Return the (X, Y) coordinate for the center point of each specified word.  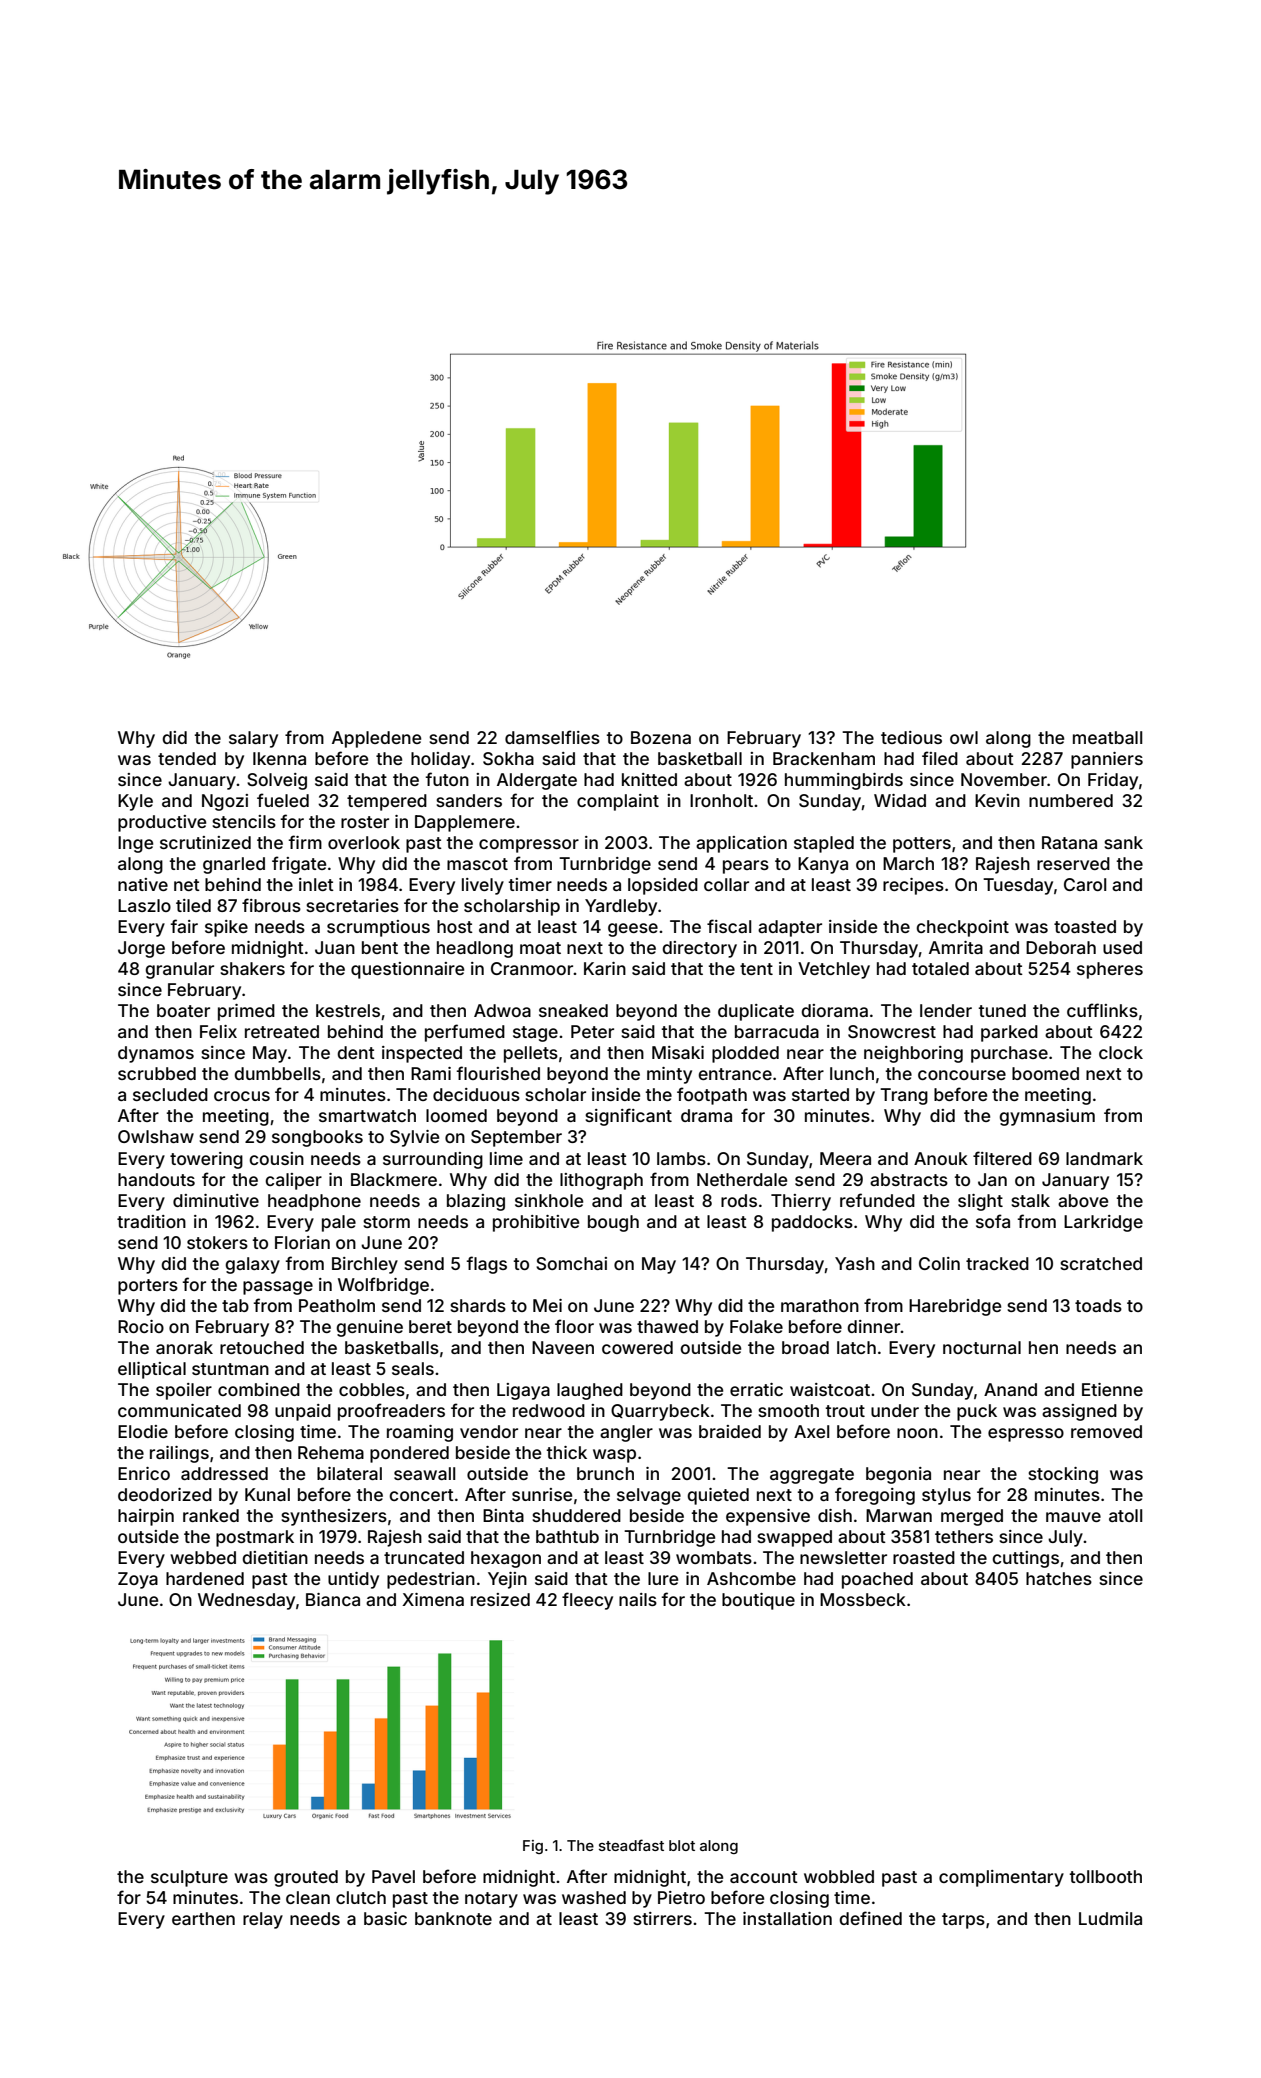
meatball (1107, 737)
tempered (387, 802)
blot (682, 1845)
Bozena (661, 737)
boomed (1045, 1073)
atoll (1125, 1515)
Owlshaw (156, 1136)
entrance (735, 1074)
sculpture (189, 1878)
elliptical (152, 1370)
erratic (756, 1389)
